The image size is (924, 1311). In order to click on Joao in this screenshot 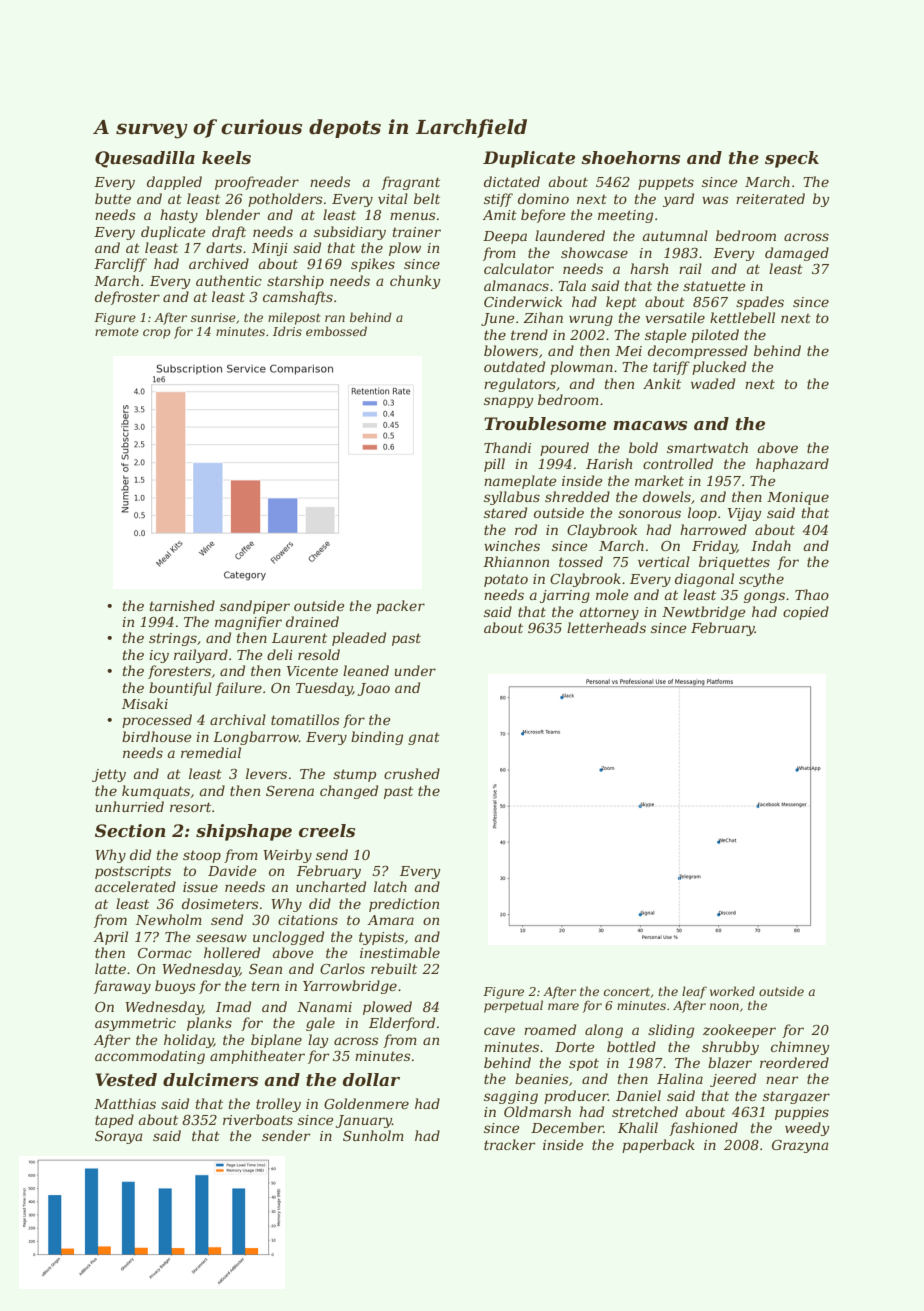, I will do `click(374, 689)`.
